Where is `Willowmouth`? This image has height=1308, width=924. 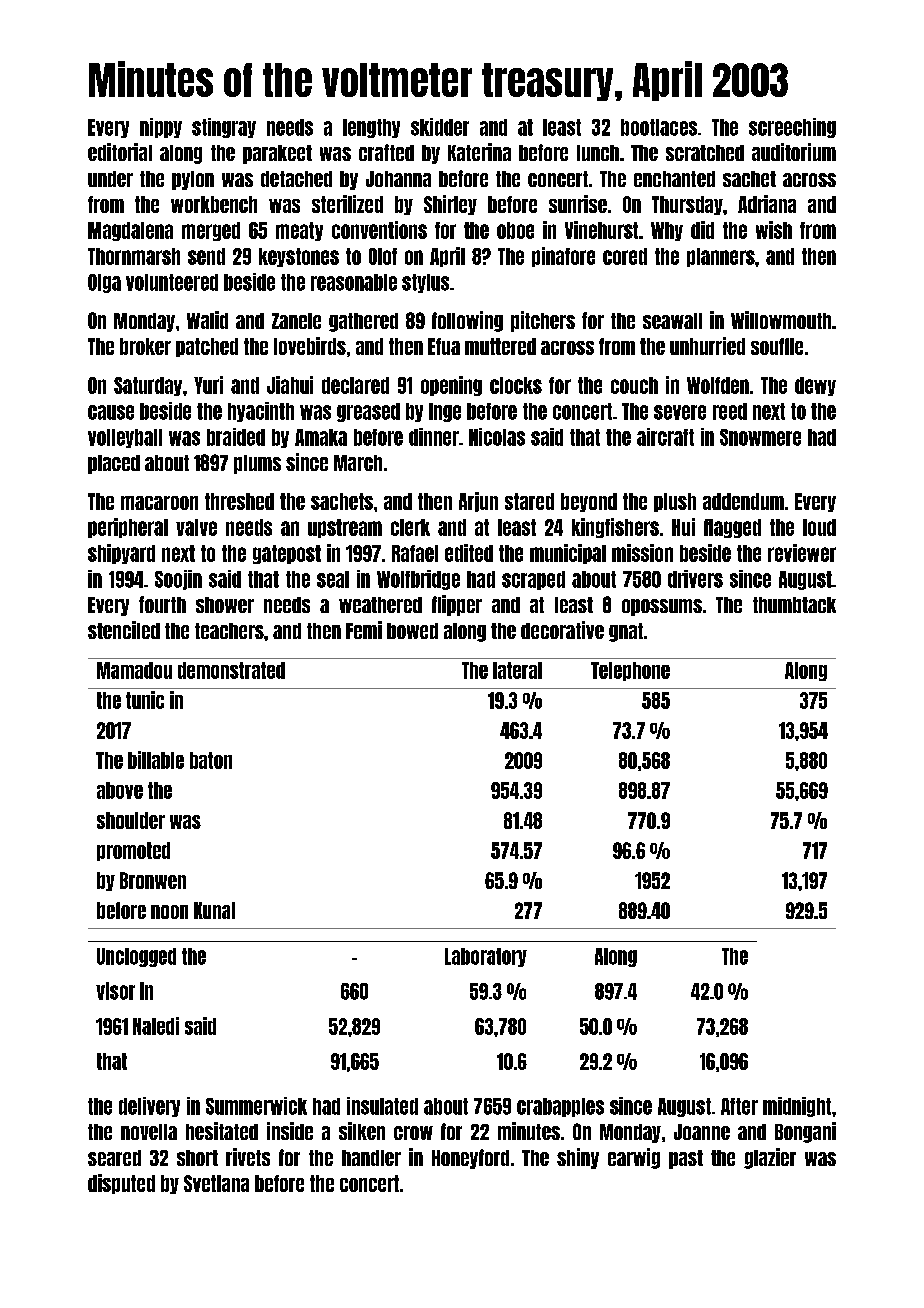
Willowmouth is located at coordinates (781, 320).
